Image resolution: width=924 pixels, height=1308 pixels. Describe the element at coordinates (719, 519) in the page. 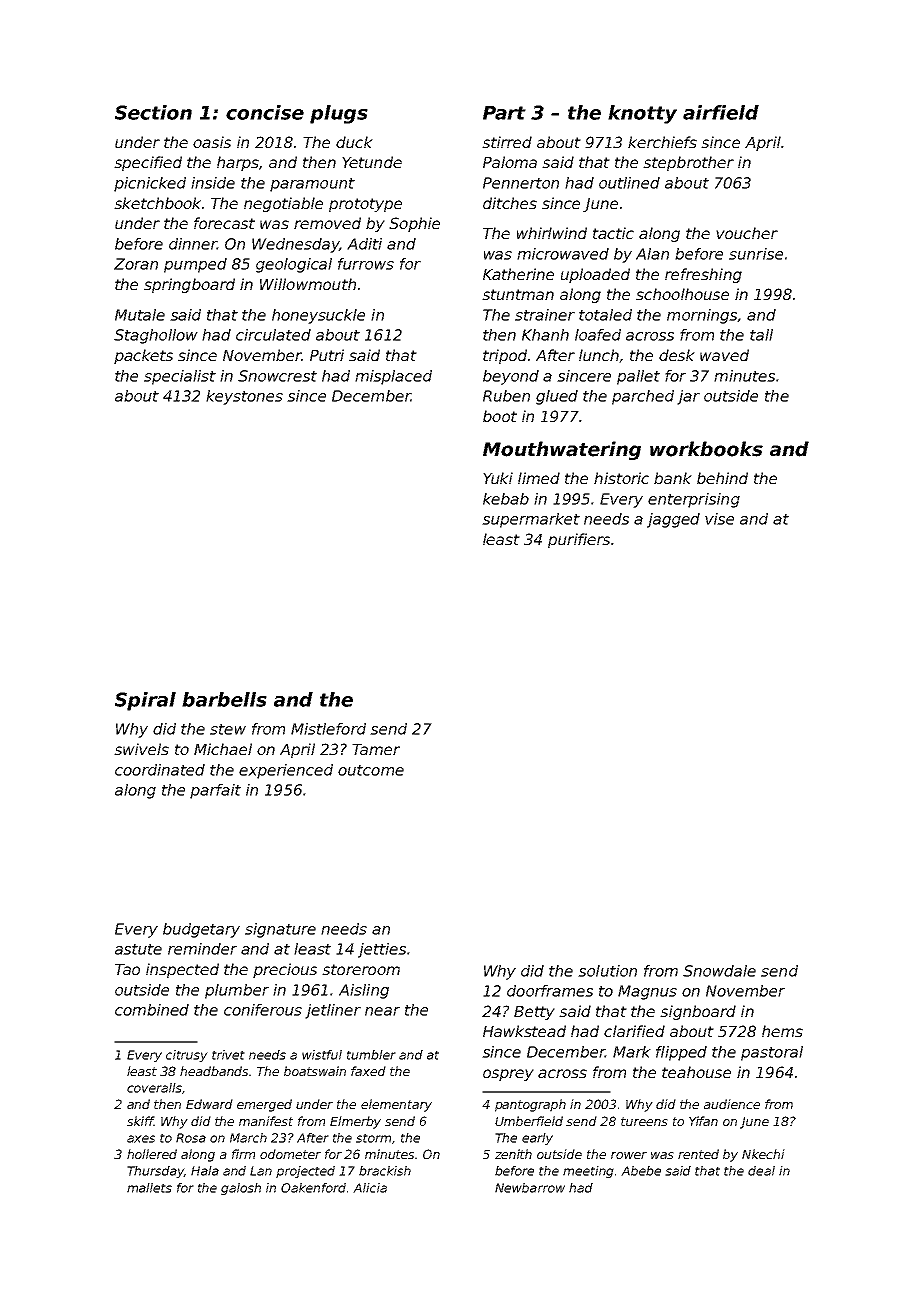

I see `vise` at that location.
